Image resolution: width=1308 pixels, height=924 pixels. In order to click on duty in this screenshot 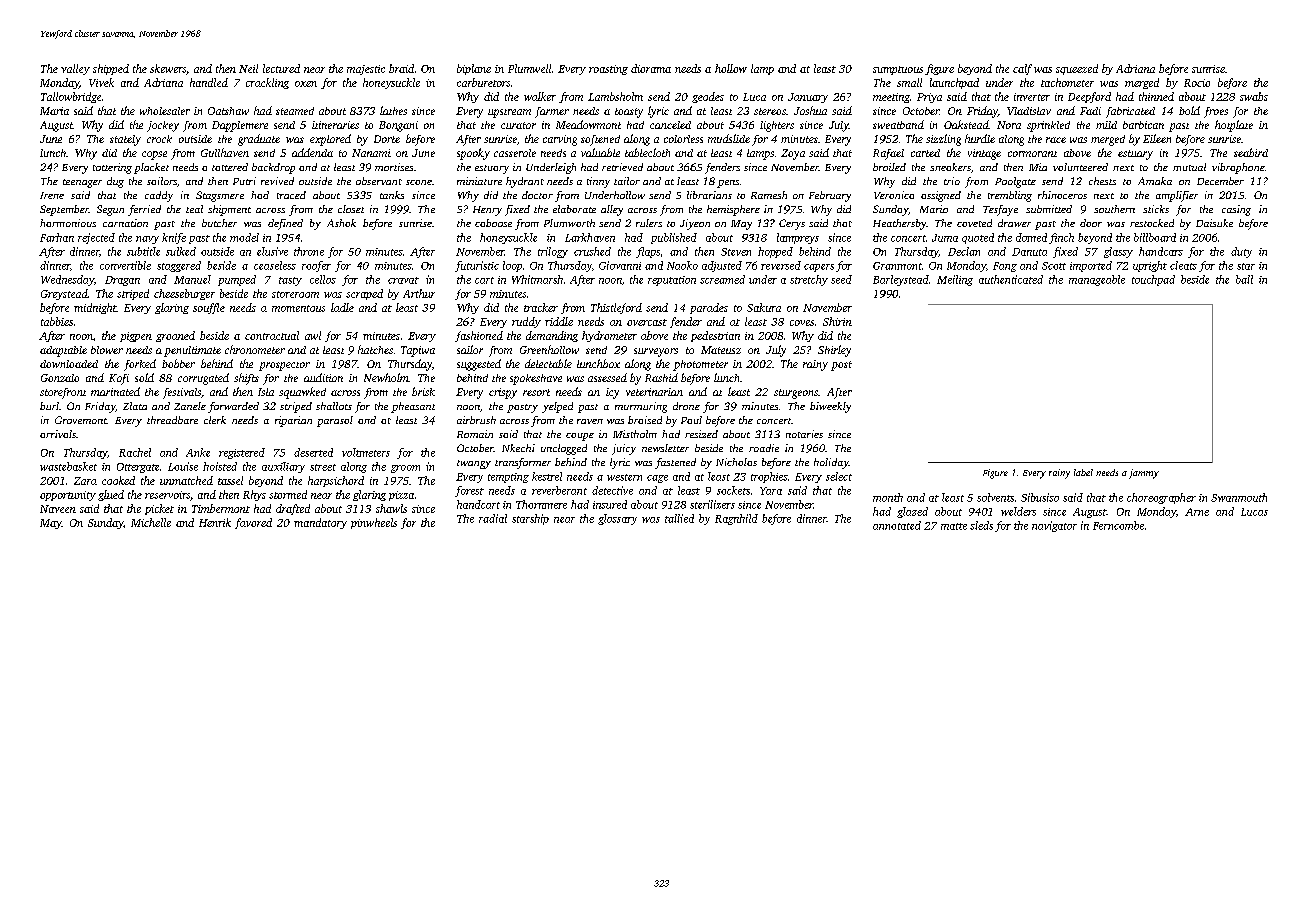, I will do `click(1241, 252)`.
